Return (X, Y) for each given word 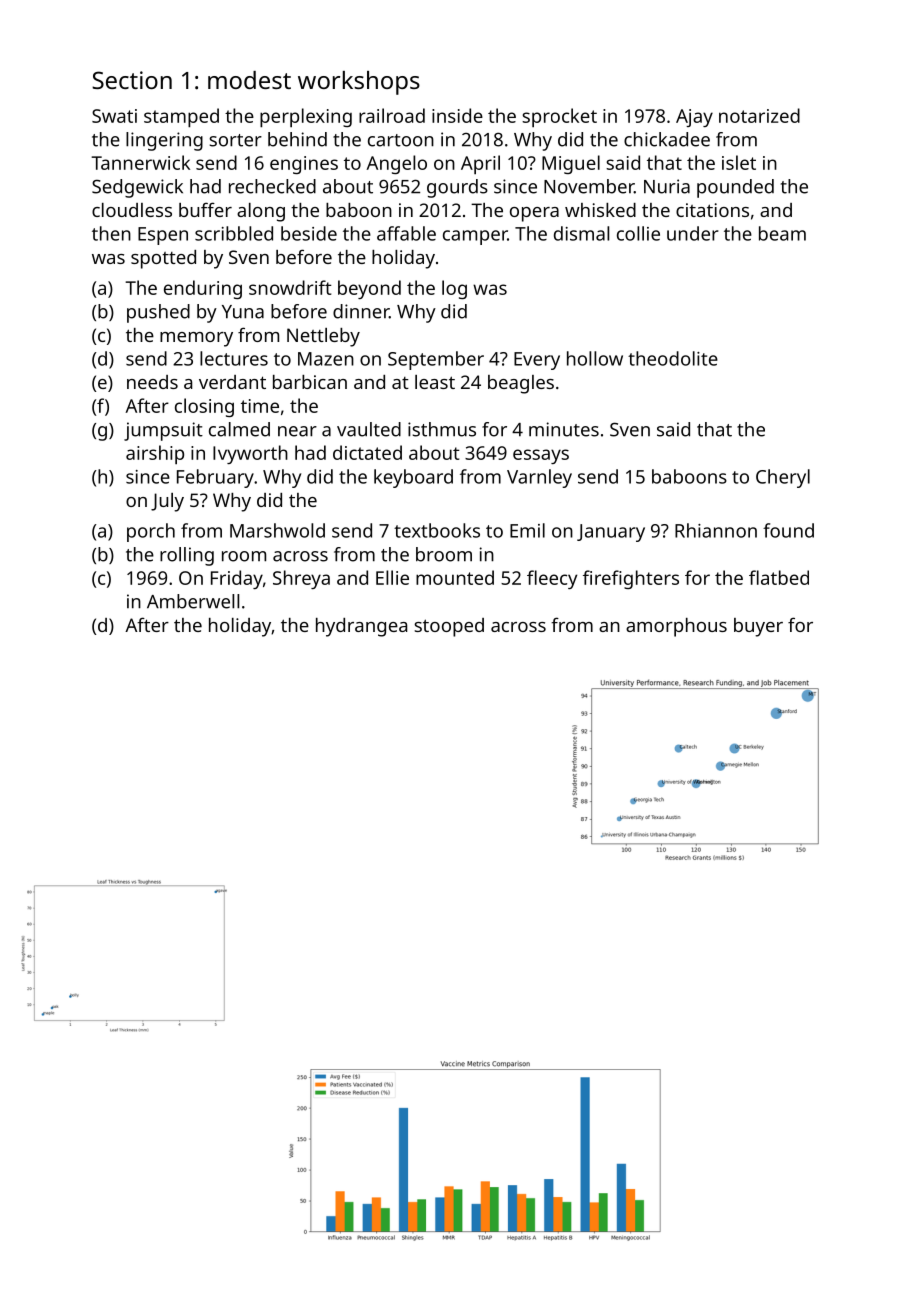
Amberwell (193, 601)
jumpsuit (163, 431)
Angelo (396, 164)
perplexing (306, 118)
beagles (521, 384)
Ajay (694, 118)
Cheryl (783, 478)
